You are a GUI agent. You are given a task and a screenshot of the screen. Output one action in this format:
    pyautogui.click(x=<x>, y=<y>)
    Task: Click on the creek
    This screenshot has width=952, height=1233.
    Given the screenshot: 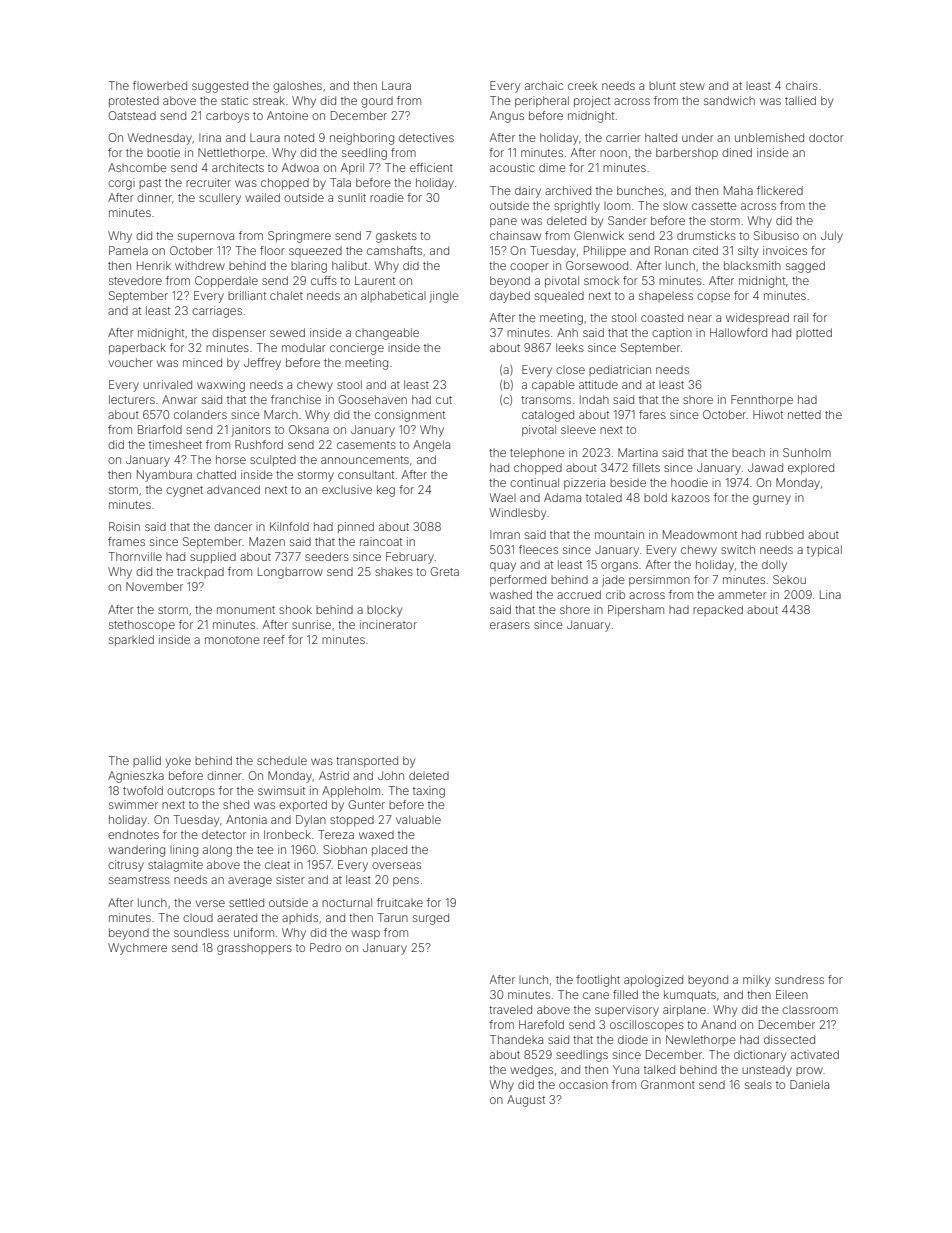 What is the action you would take?
    pyautogui.click(x=582, y=86)
